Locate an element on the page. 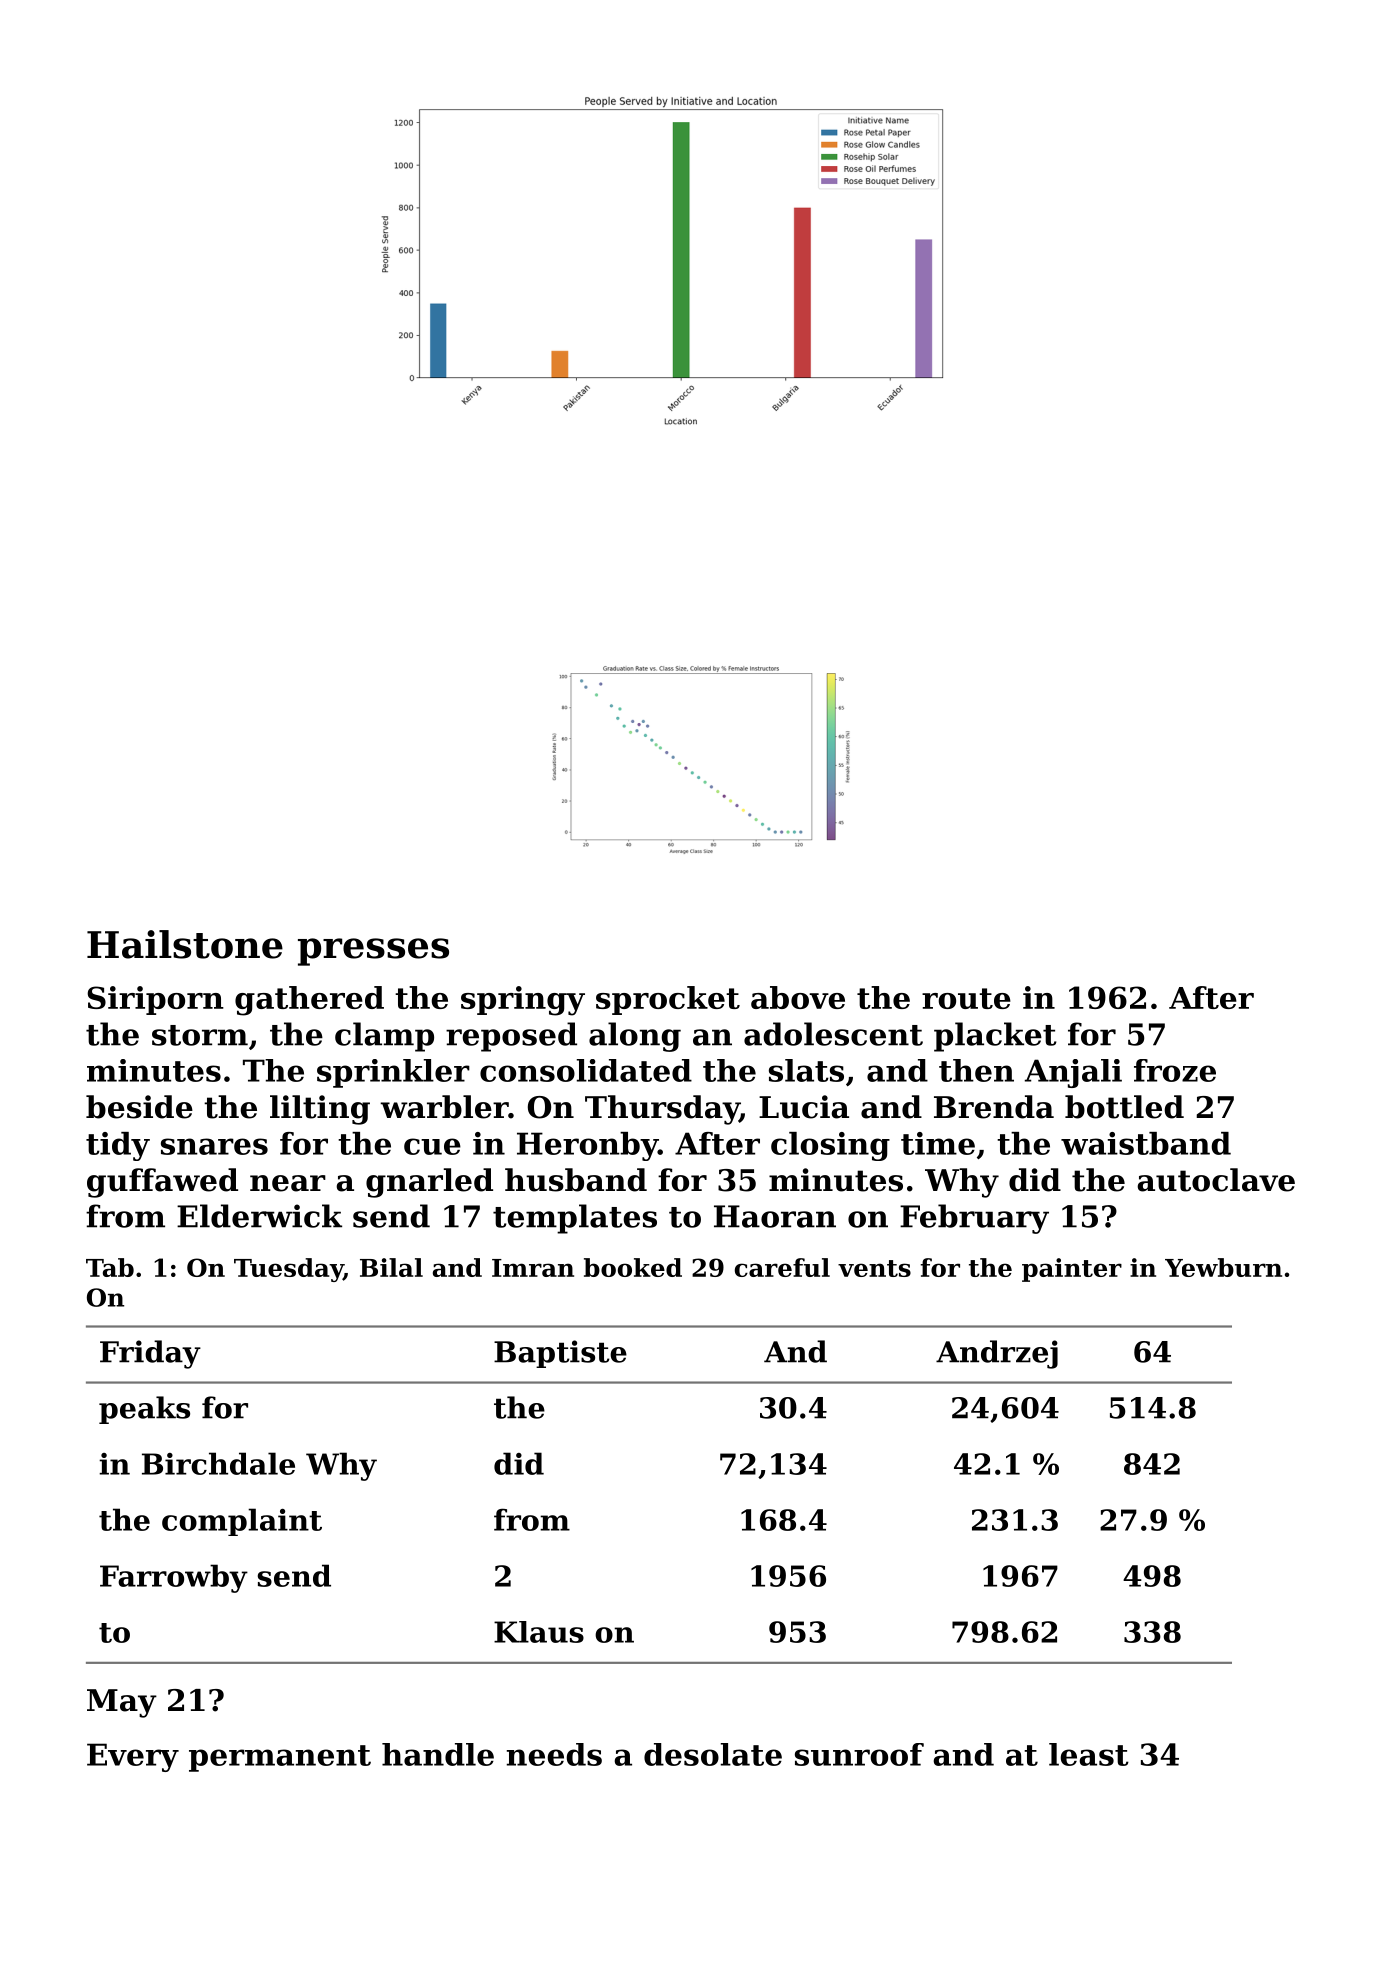 This document has height=1969, width=1386. Hailstone is located at coordinates (185, 944).
